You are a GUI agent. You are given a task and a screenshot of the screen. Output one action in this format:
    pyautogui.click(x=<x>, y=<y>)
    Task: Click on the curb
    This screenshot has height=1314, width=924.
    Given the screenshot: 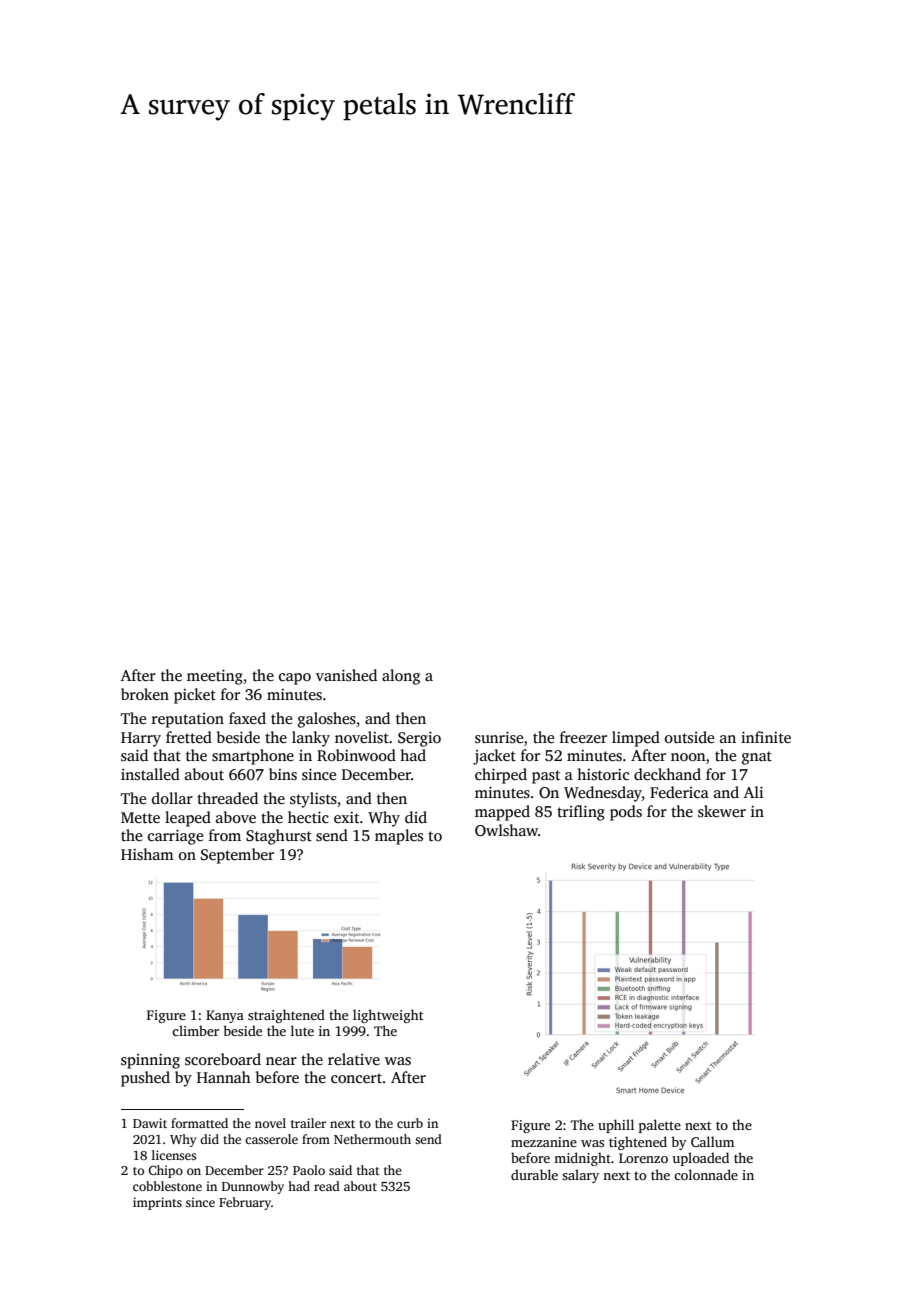 What is the action you would take?
    pyautogui.click(x=410, y=1123)
